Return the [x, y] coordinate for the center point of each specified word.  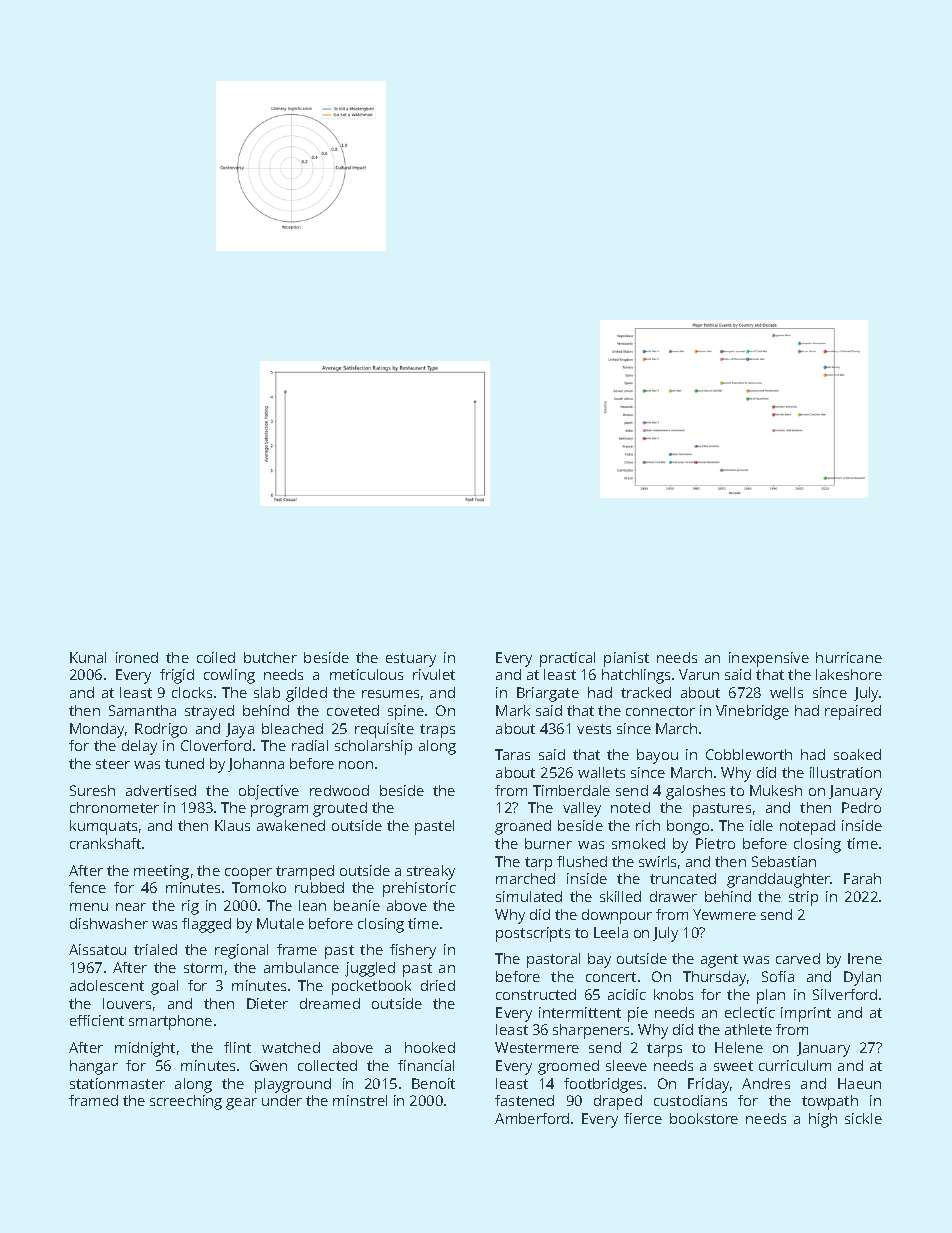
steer [113, 764]
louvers [127, 1003]
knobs [673, 994]
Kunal [88, 657]
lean [312, 905]
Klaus [232, 825]
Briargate [548, 694]
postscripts [533, 934]
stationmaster [117, 1083]
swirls [657, 861]
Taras [512, 754]
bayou [657, 756]
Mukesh [776, 790]
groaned [523, 827]
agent [719, 961]
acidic [627, 994]
